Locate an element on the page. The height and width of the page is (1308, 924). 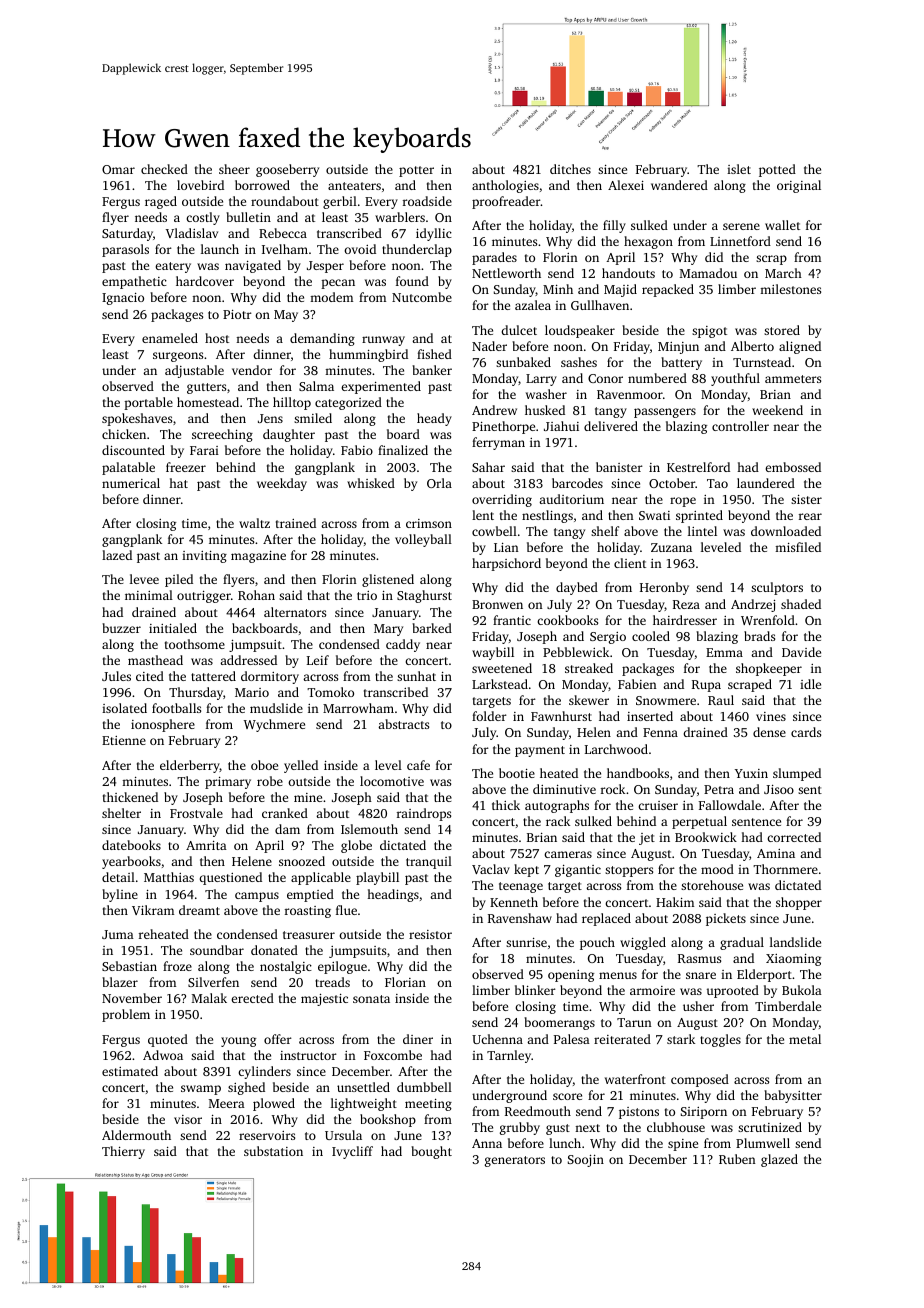
Thierry is located at coordinates (123, 1152).
